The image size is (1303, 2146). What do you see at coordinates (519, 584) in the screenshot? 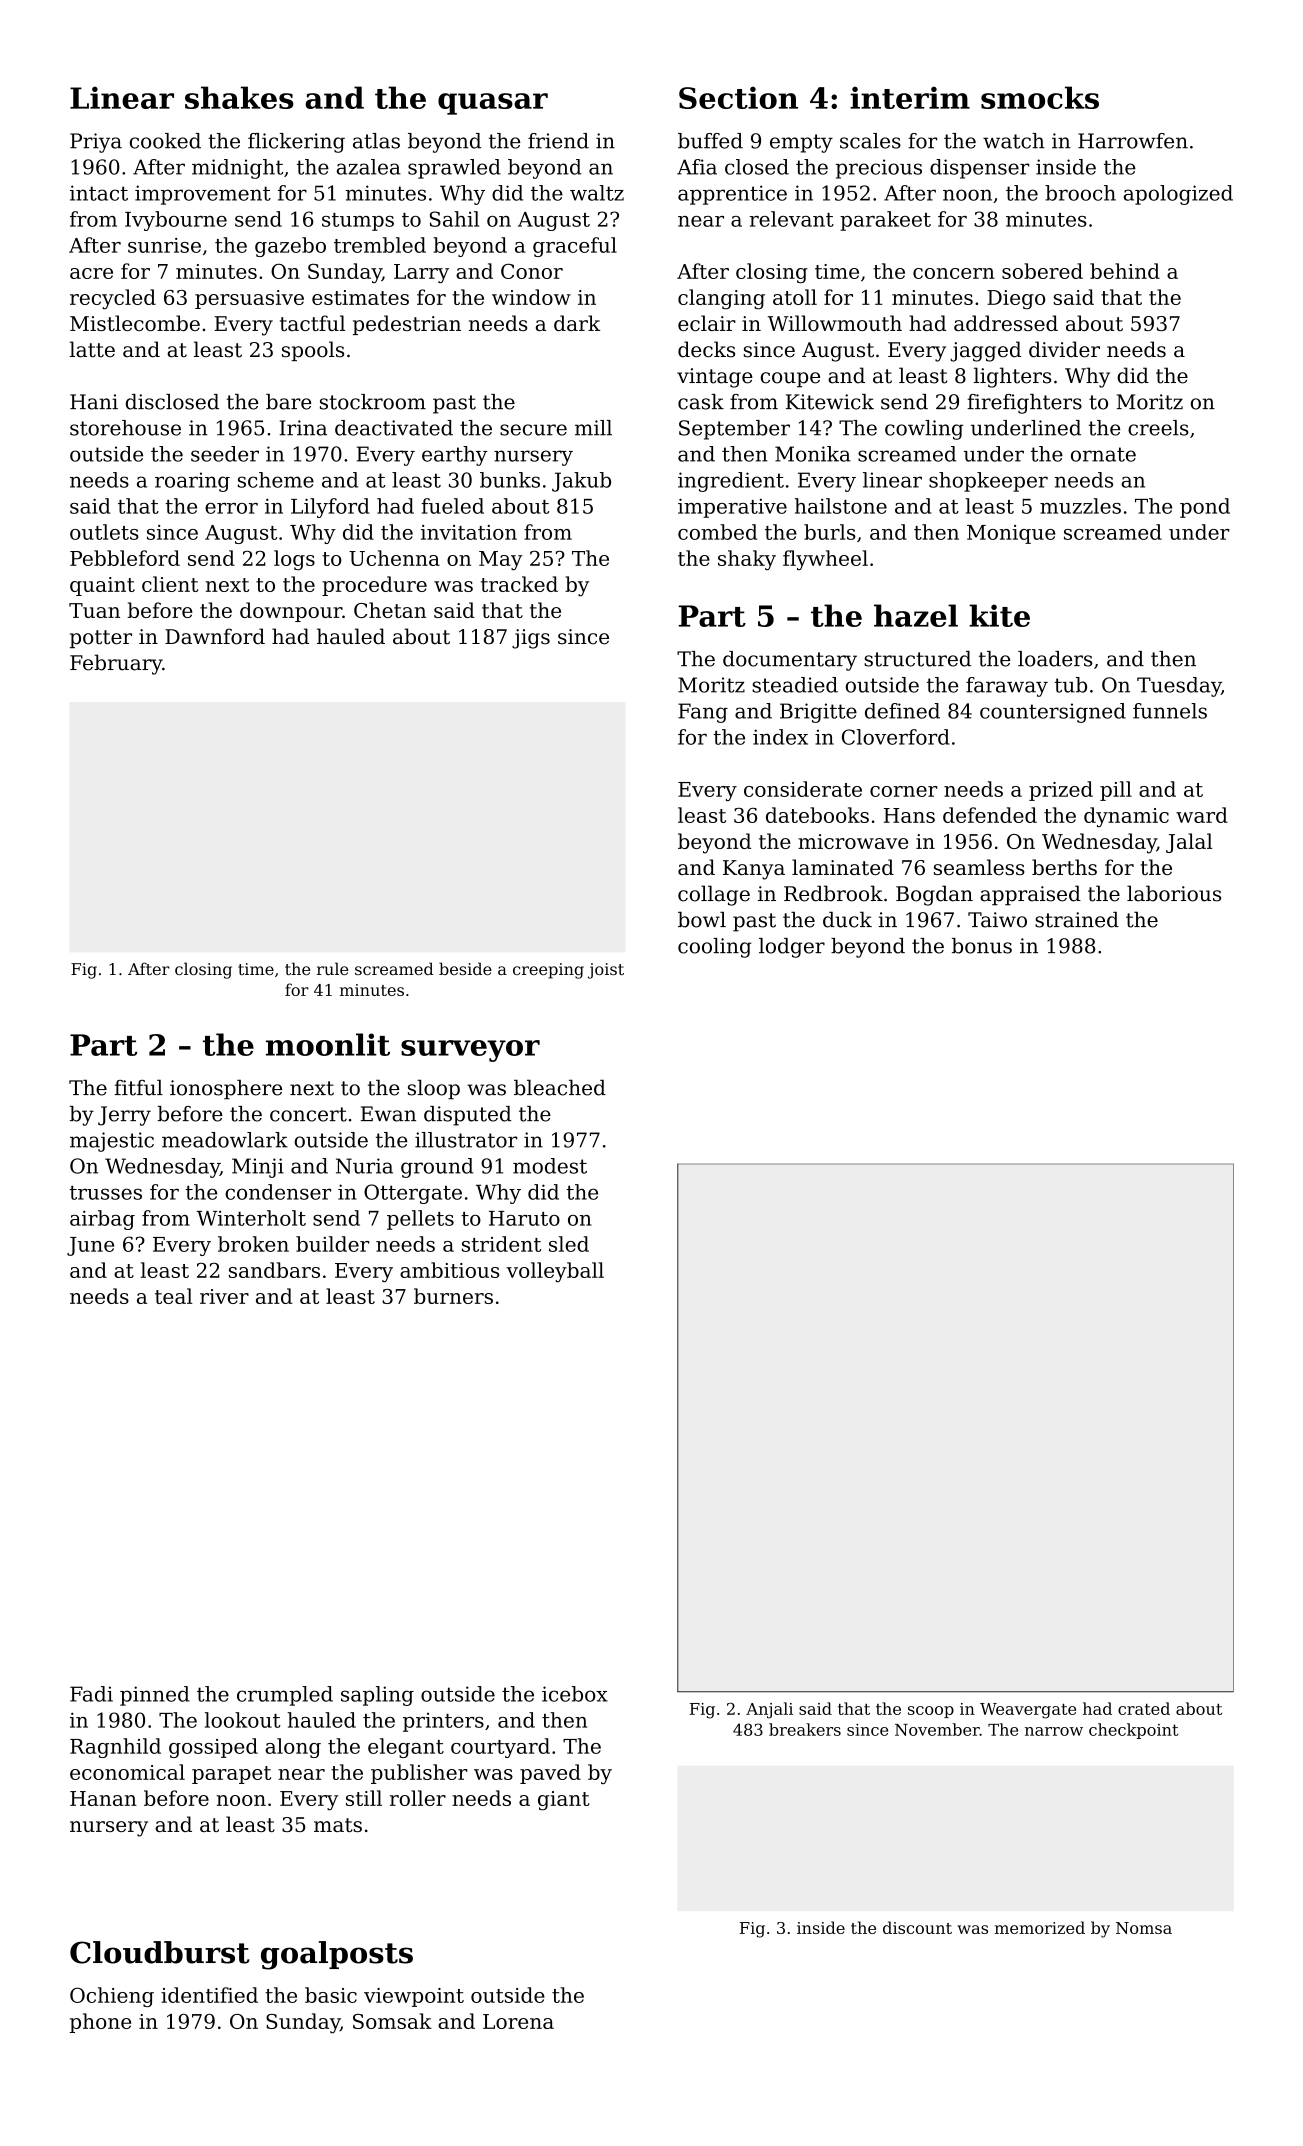
I see `tracked` at bounding box center [519, 584].
